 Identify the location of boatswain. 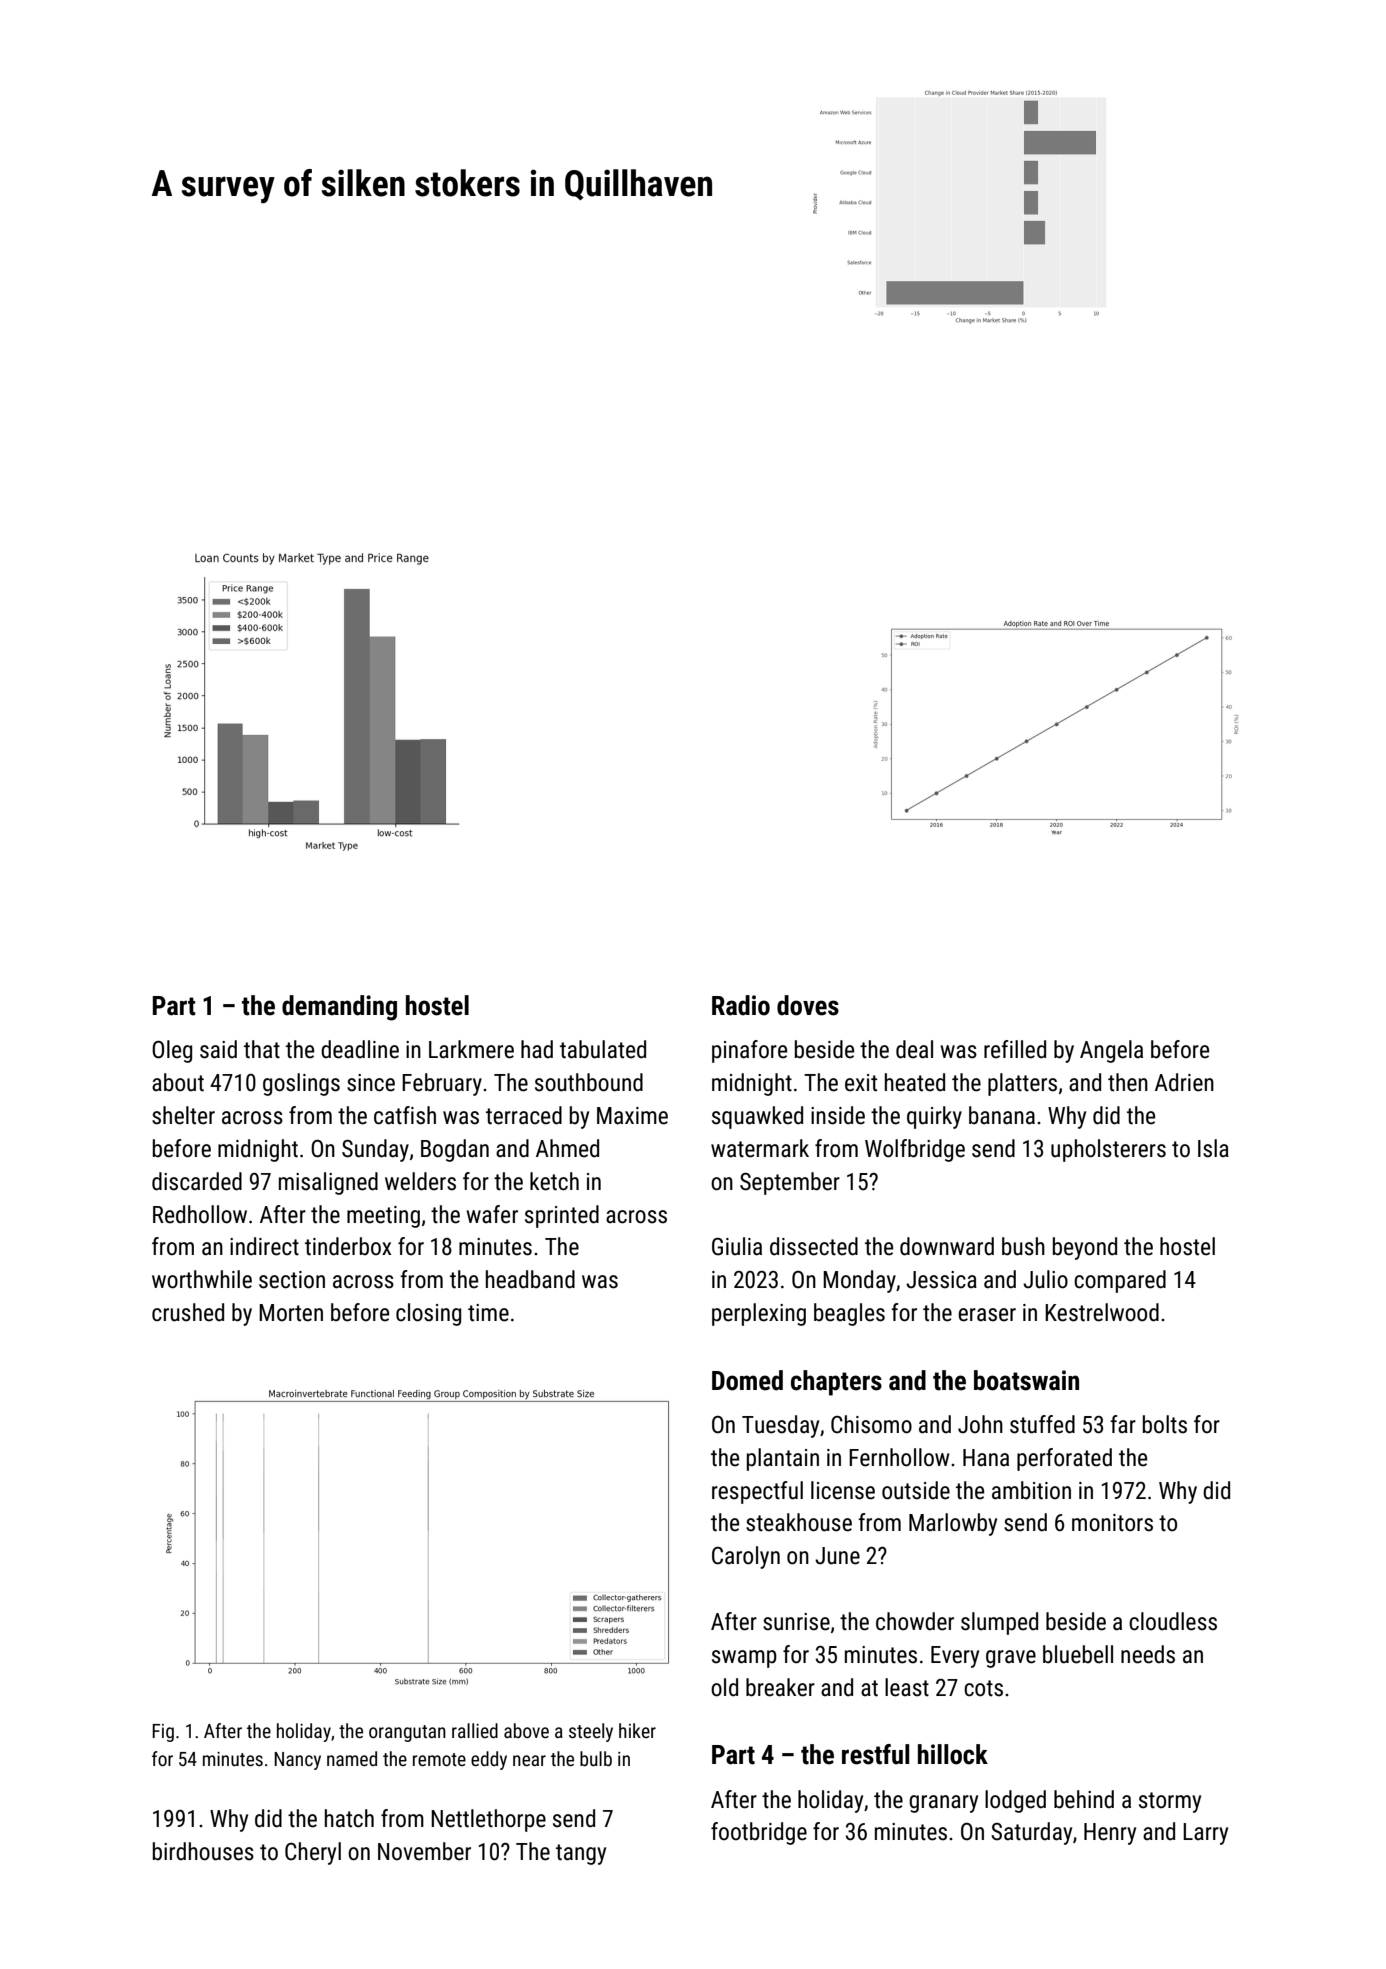
(1026, 1380).
